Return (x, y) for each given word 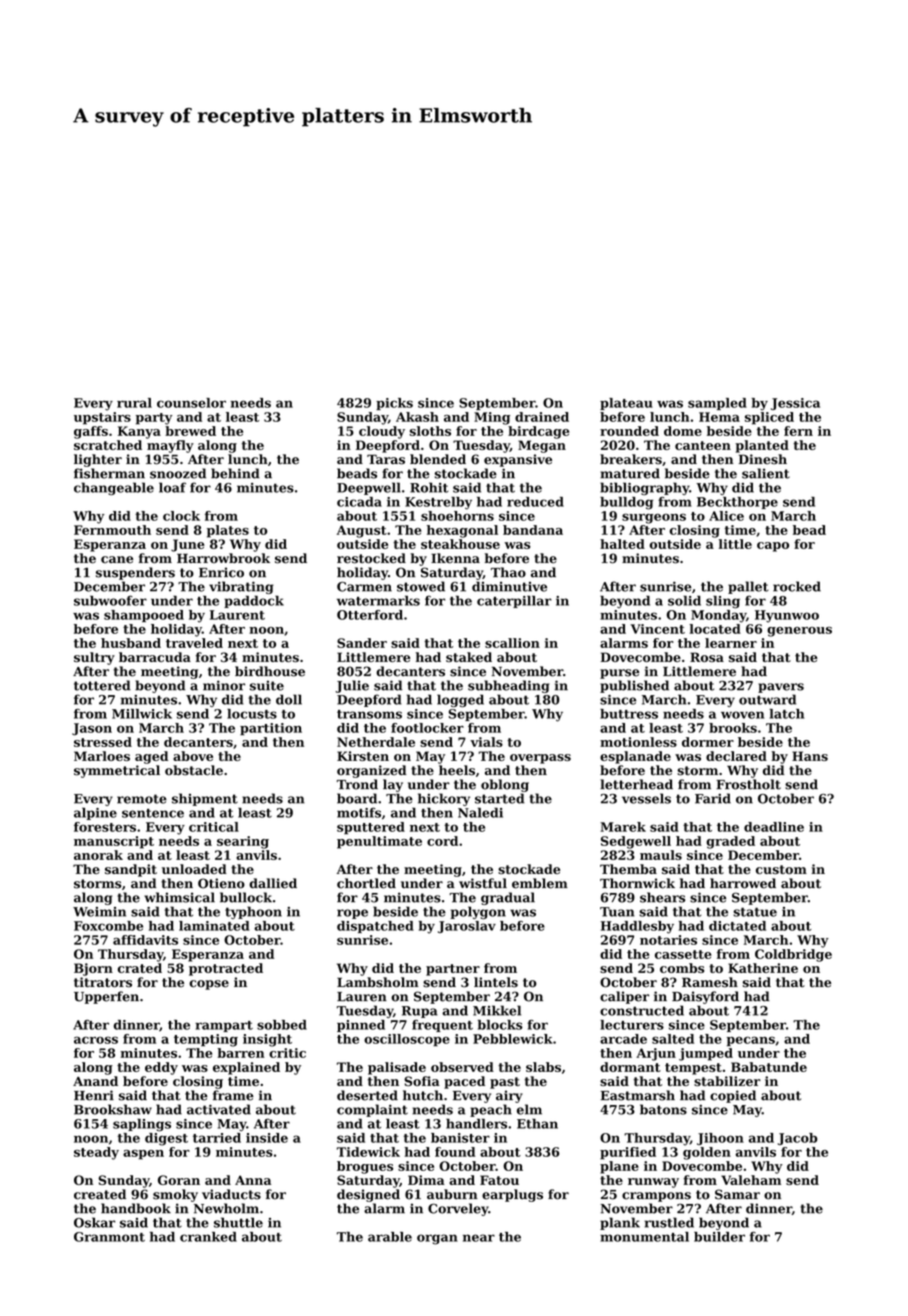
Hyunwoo (787, 616)
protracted (226, 969)
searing (243, 842)
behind (235, 473)
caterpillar (514, 601)
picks (394, 404)
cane (117, 559)
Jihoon (720, 1139)
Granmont (109, 1237)
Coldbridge (793, 955)
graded (730, 842)
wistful (483, 883)
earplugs (512, 1195)
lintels (496, 982)
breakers (631, 459)
